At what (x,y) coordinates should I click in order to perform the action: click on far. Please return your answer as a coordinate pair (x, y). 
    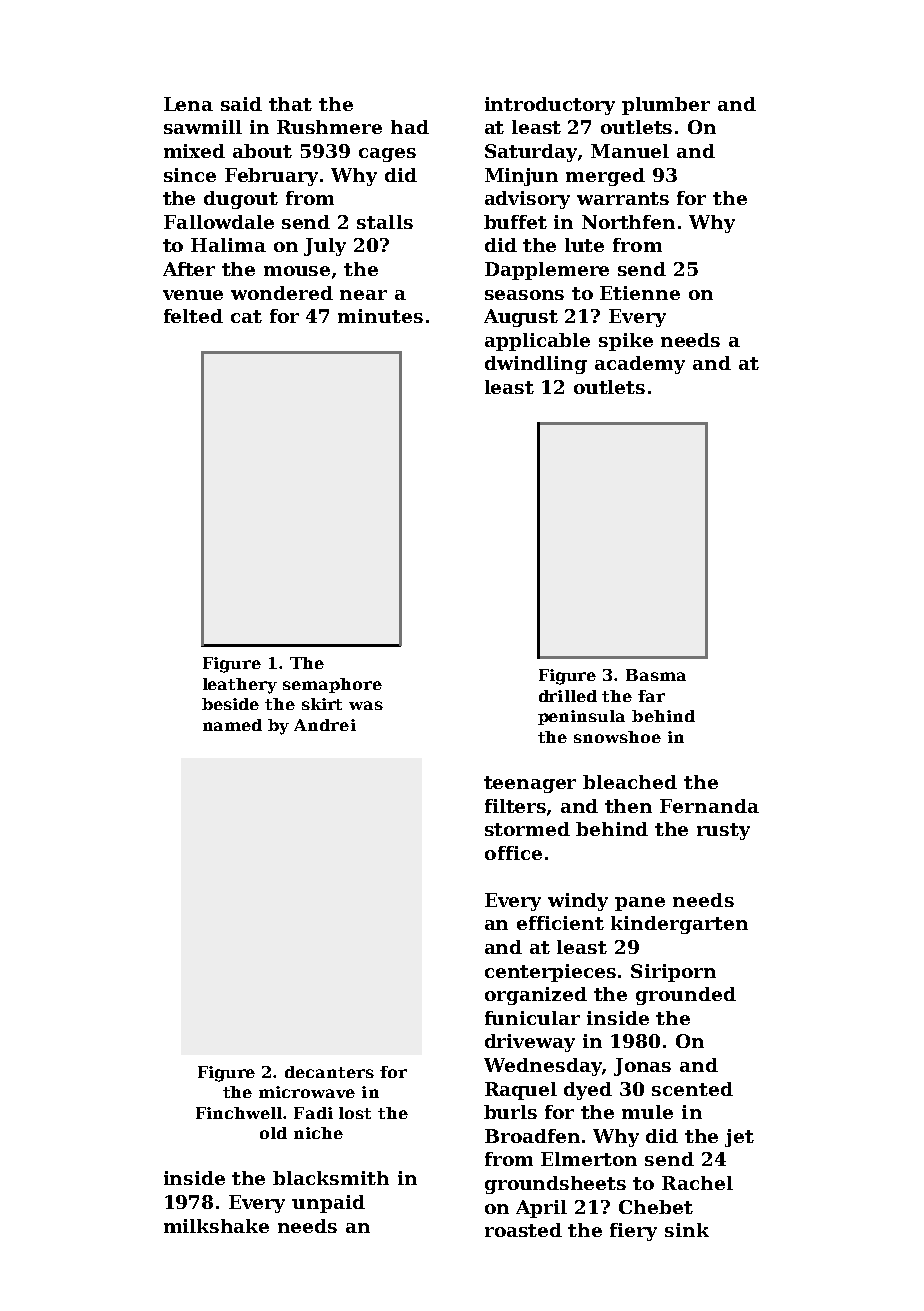
    Looking at the image, I should click on (651, 696).
